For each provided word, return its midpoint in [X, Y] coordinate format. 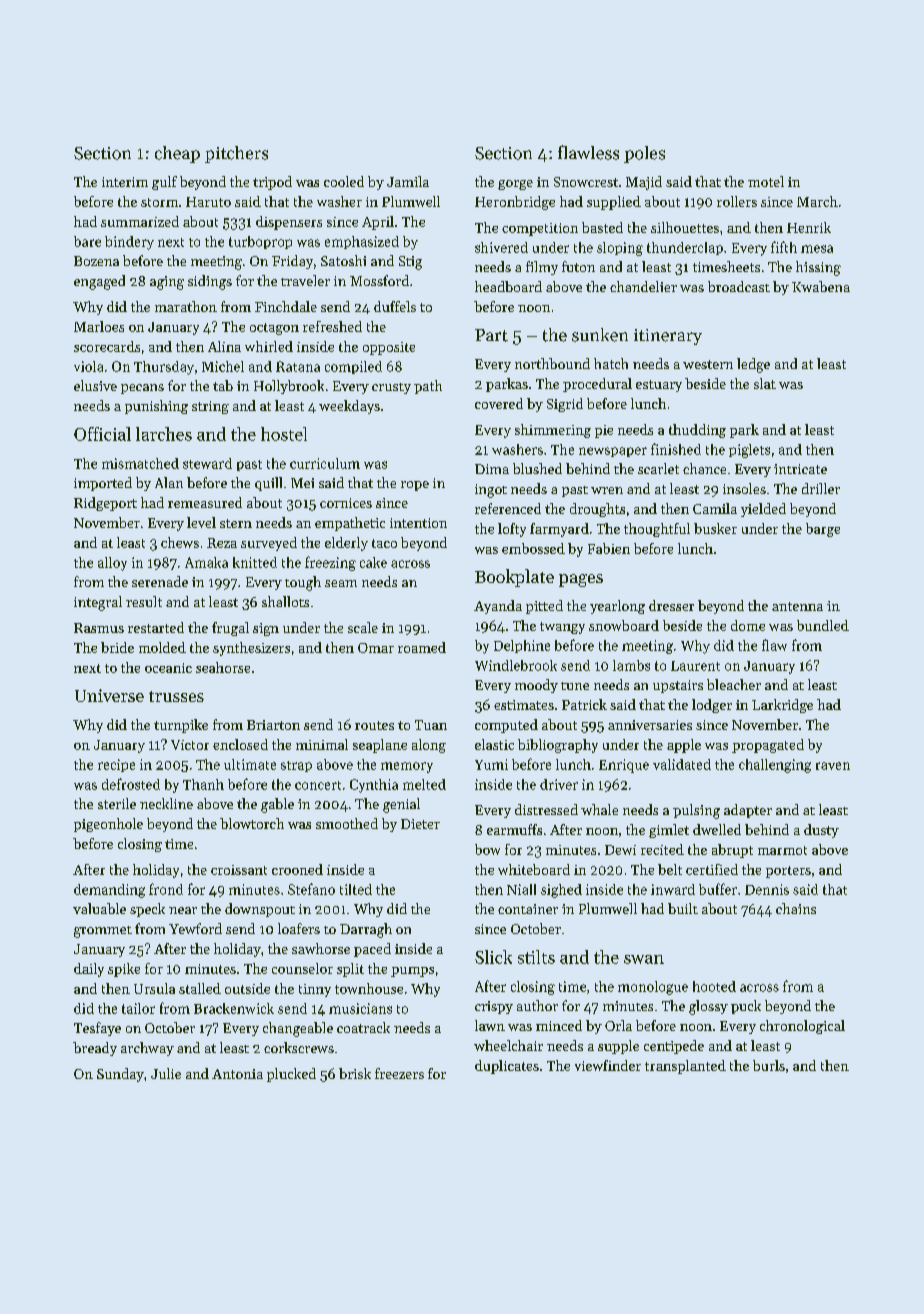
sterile [117, 803]
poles [644, 154]
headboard [508, 286]
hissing [818, 268]
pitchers [236, 154]
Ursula [154, 988]
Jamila [408, 181]
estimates [524, 705]
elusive [95, 385]
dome [748, 625]
